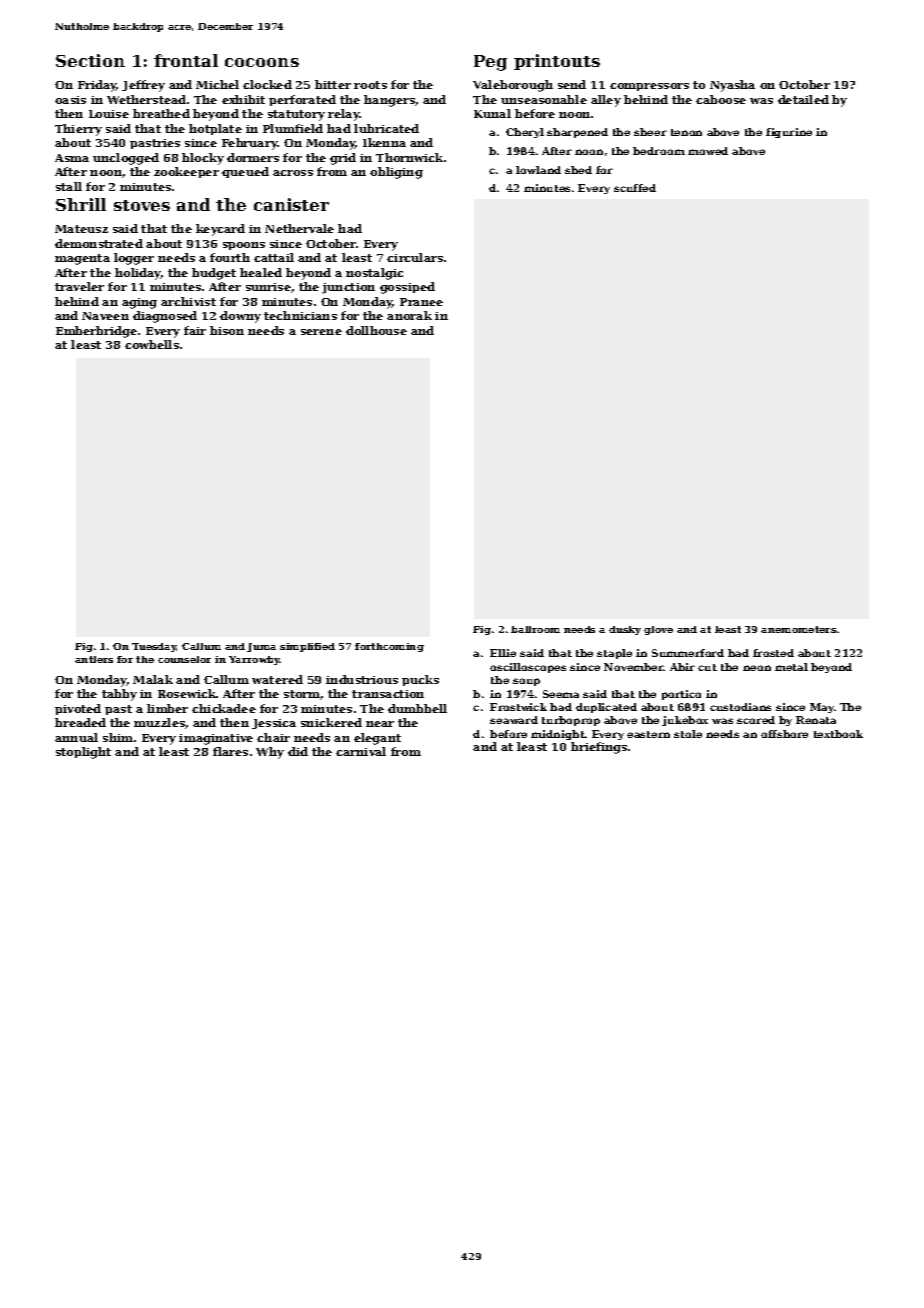  I want to click on canister, so click(291, 204).
